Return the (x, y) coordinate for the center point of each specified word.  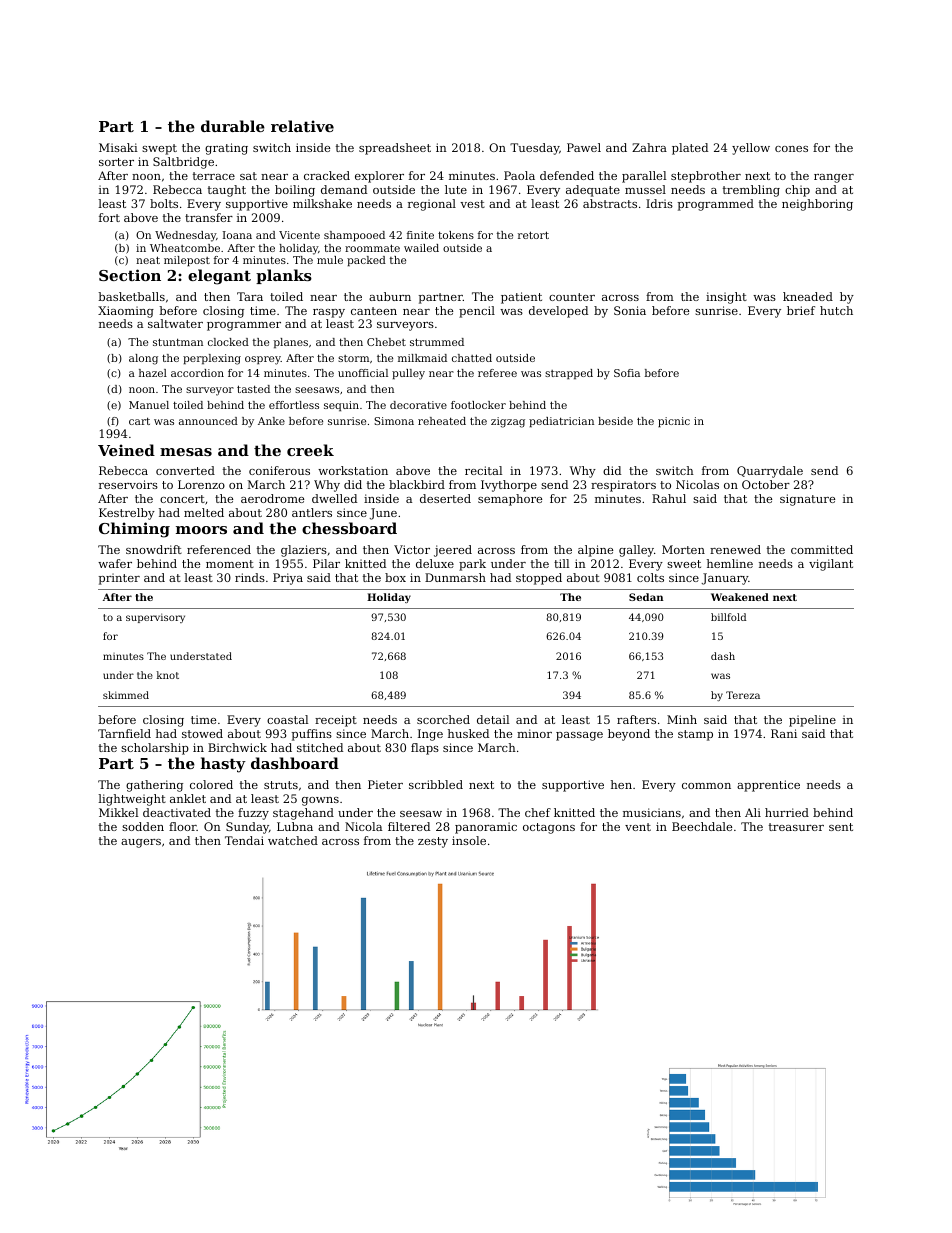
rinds (250, 577)
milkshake (322, 203)
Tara (250, 296)
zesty (433, 842)
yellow (751, 149)
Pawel (584, 147)
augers (141, 843)
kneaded (808, 296)
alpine (595, 551)
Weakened (740, 597)
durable (233, 126)
